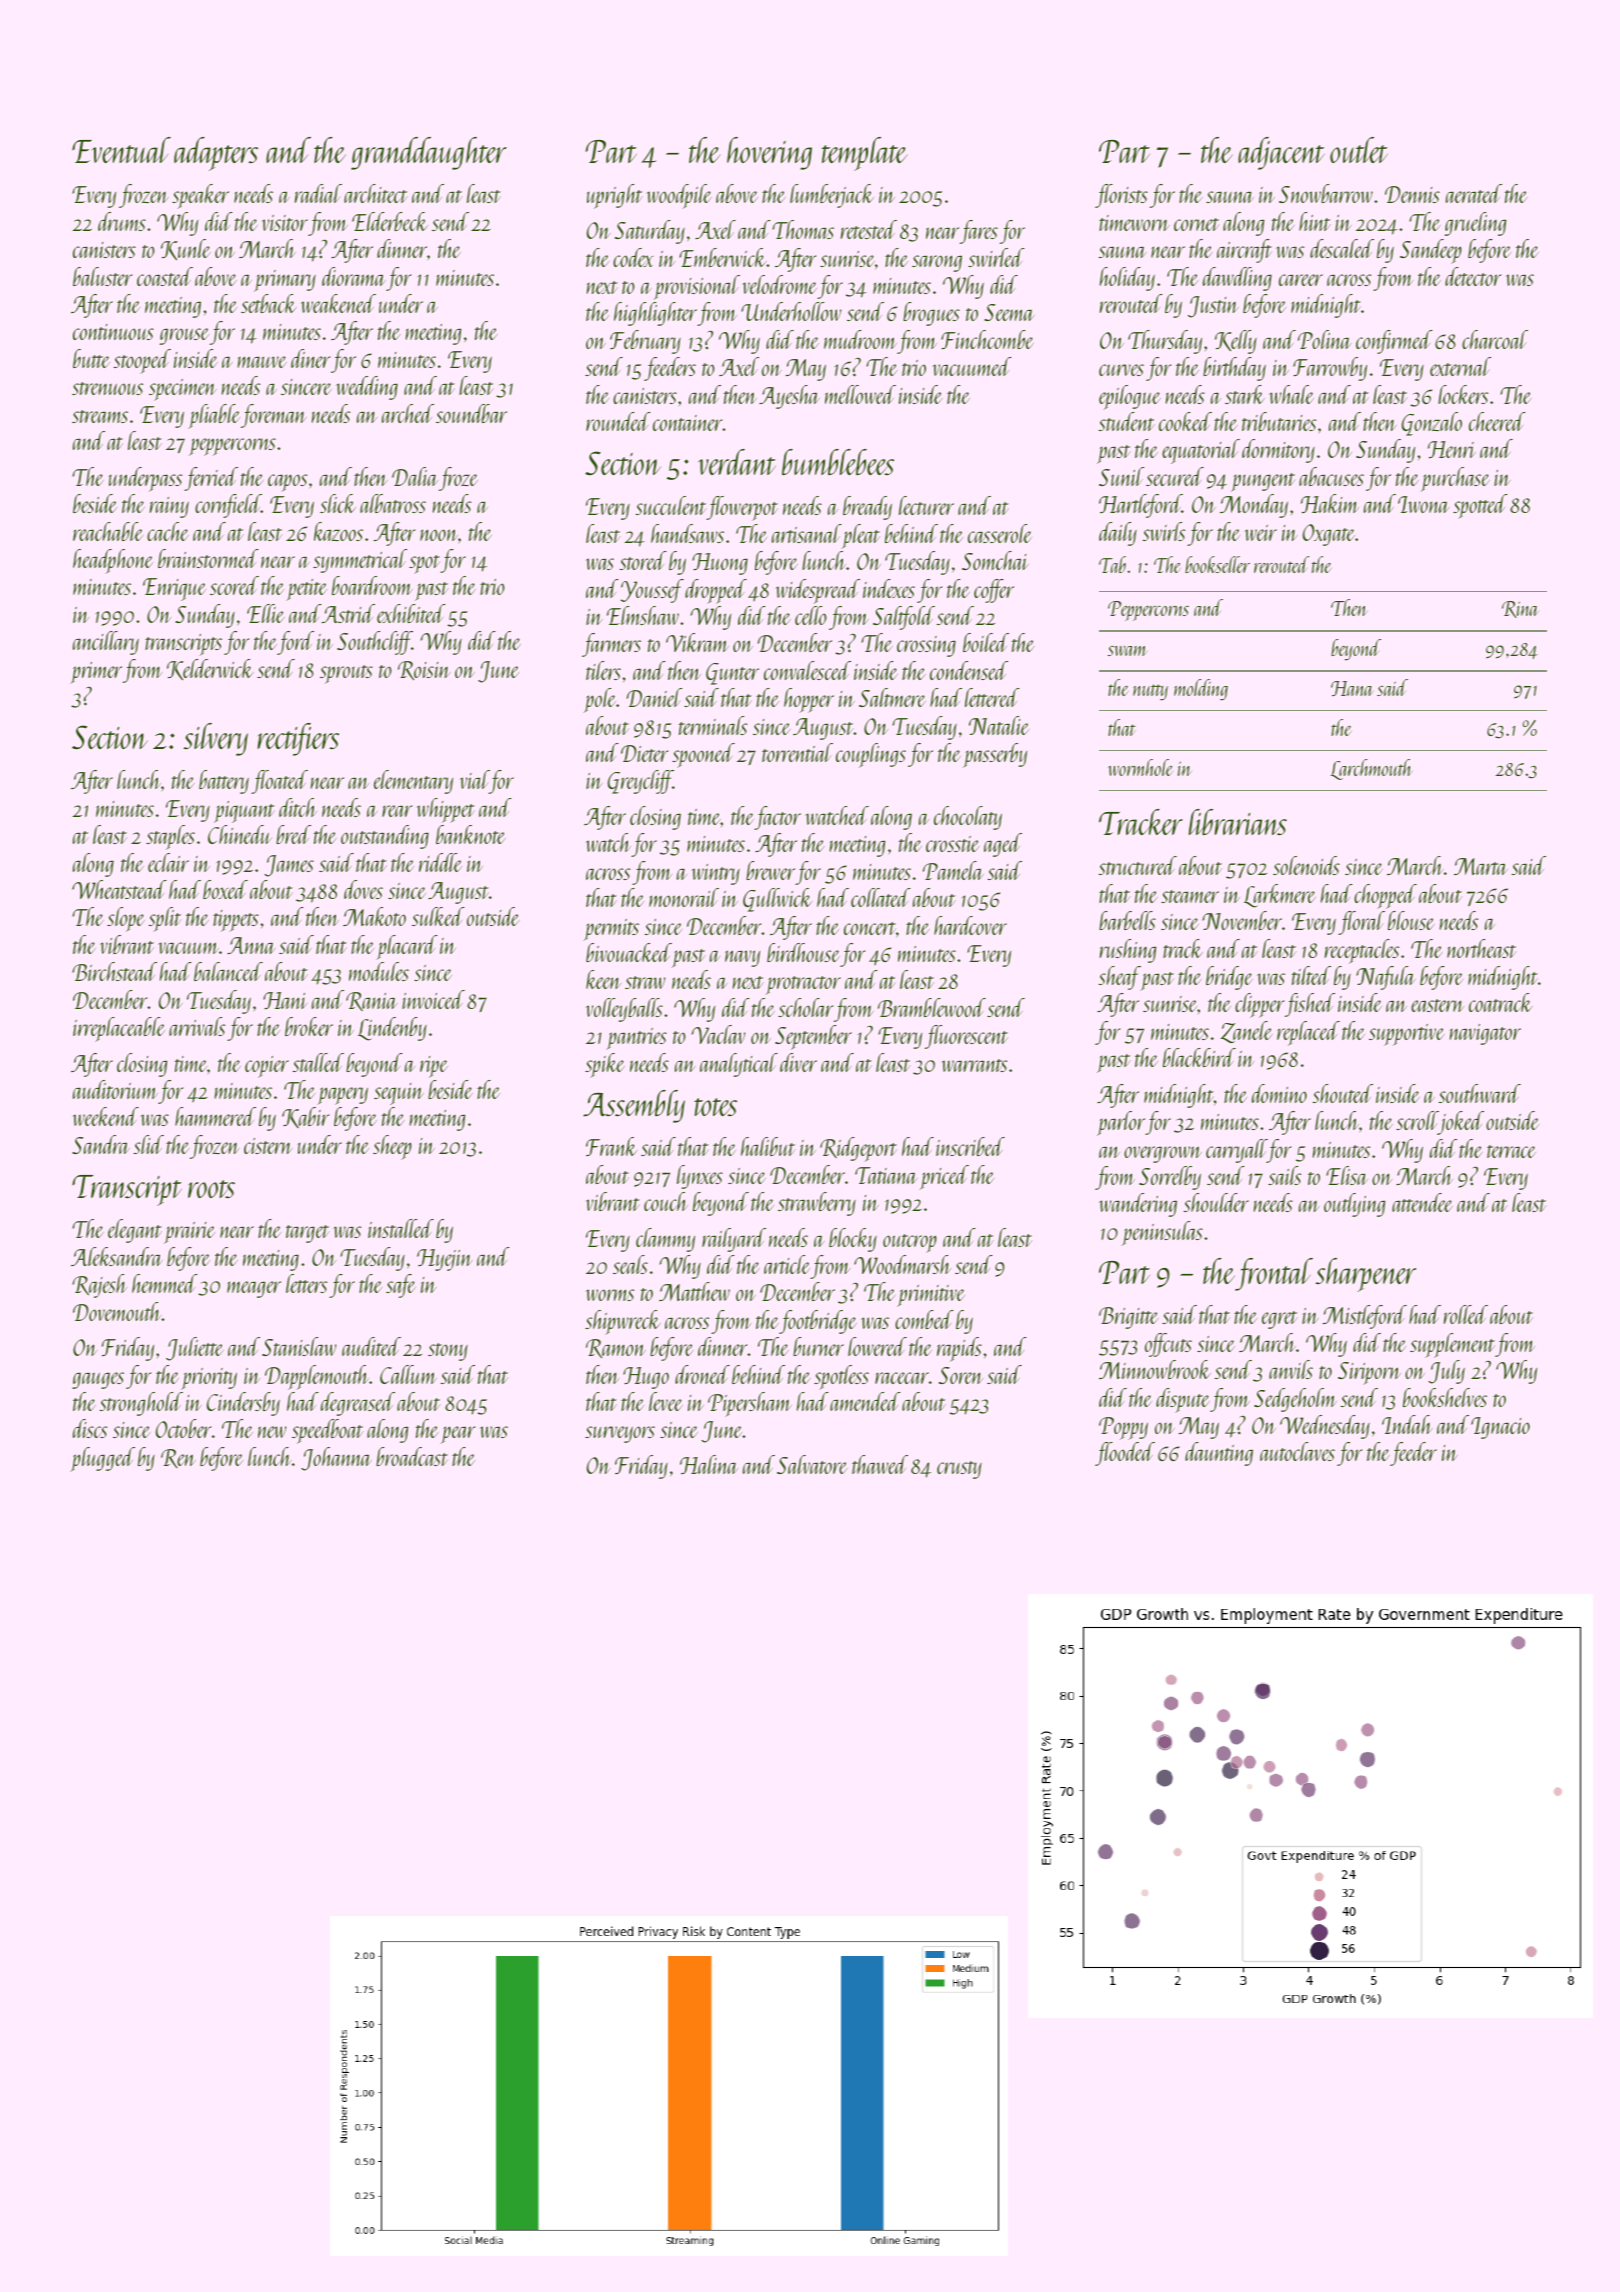 The height and width of the image is (2292, 1620). What do you see at coordinates (1163, 1154) in the image?
I see `overgrown` at bounding box center [1163, 1154].
